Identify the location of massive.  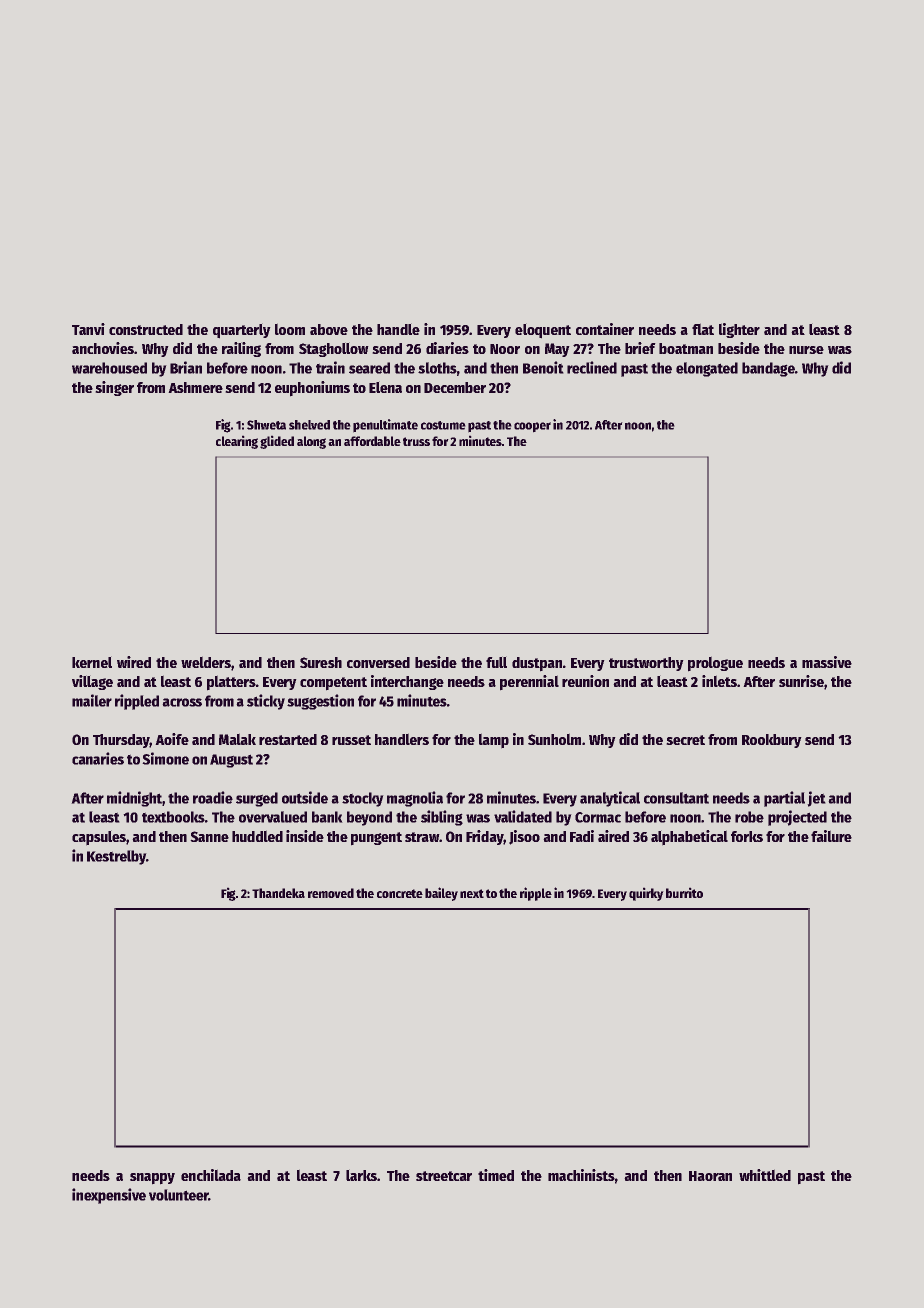
(827, 662).
